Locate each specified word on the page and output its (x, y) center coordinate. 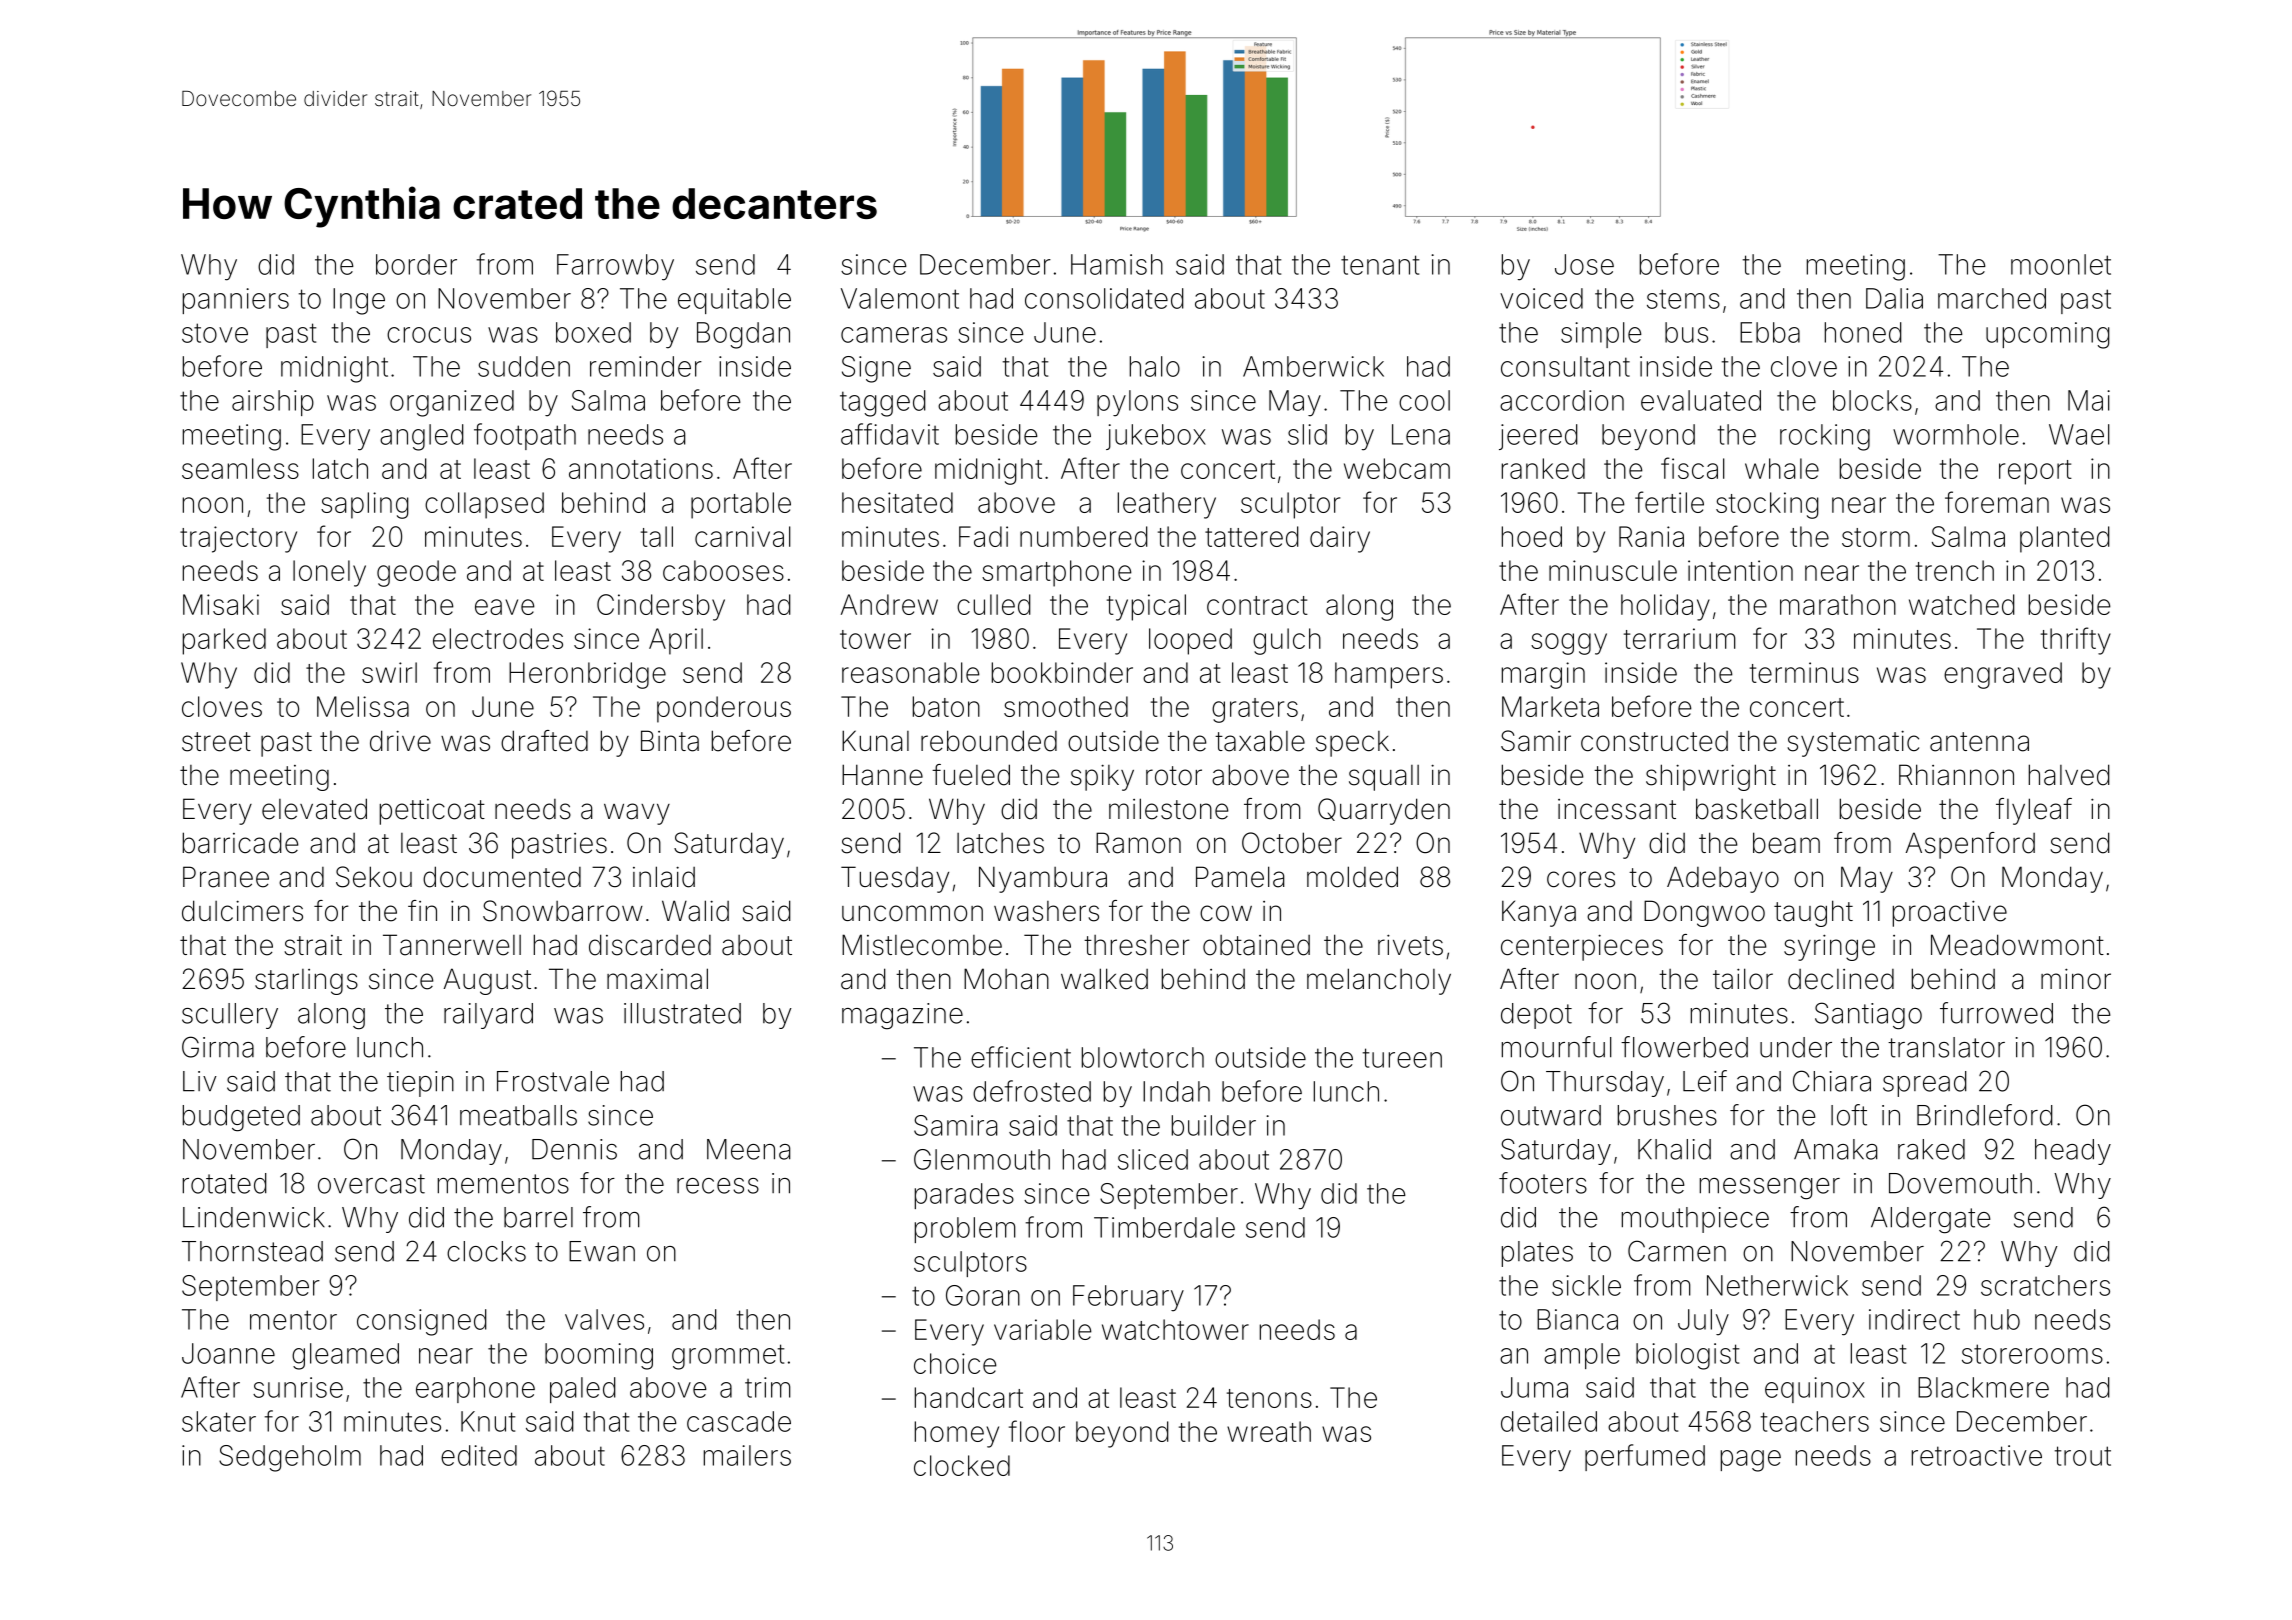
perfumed (1645, 1457)
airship (273, 403)
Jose (1584, 264)
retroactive (1977, 1455)
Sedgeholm (290, 1458)
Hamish (1117, 264)
